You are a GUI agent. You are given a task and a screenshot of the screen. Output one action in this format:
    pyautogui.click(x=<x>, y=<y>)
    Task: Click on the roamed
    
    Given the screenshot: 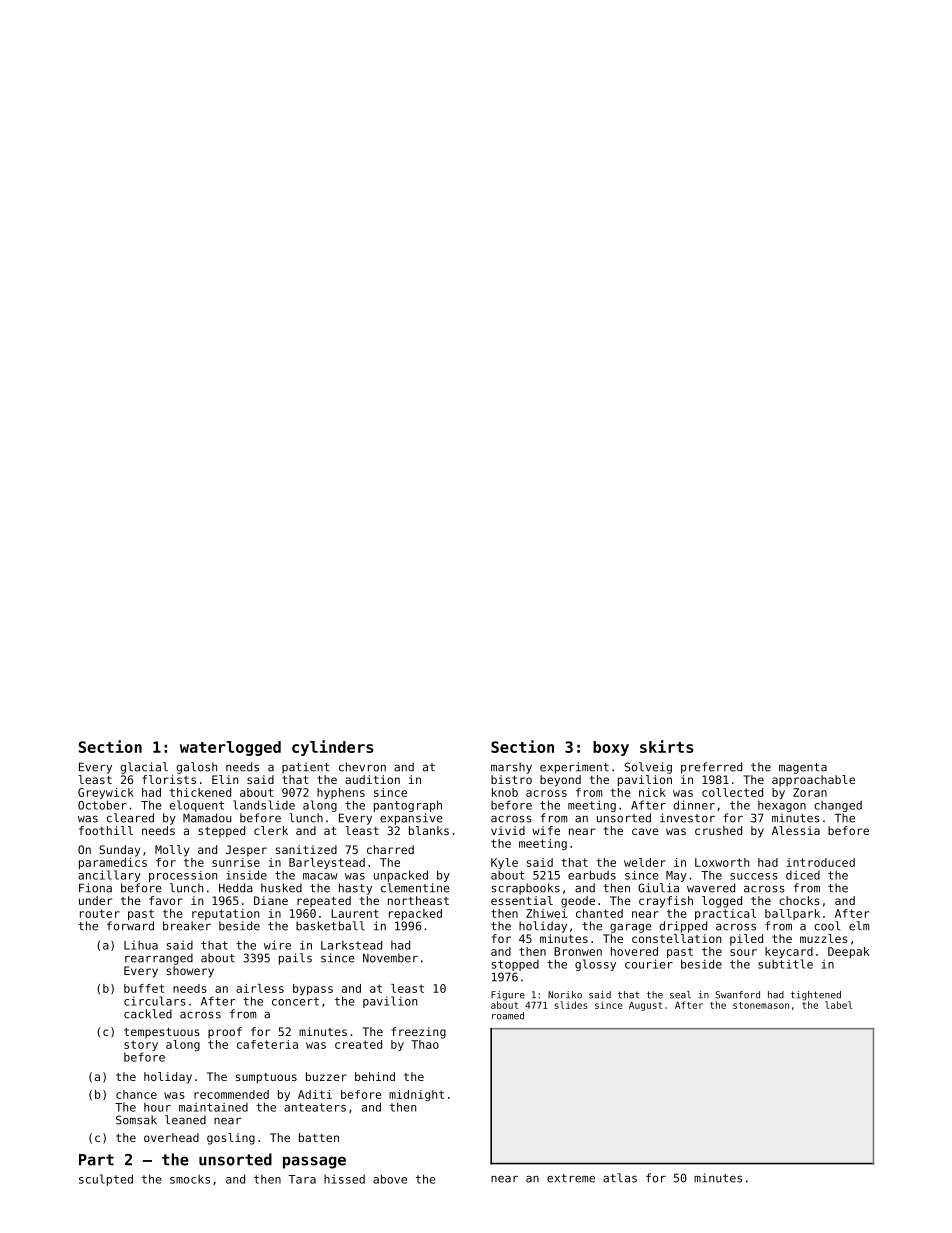 What is the action you would take?
    pyautogui.click(x=508, y=1016)
